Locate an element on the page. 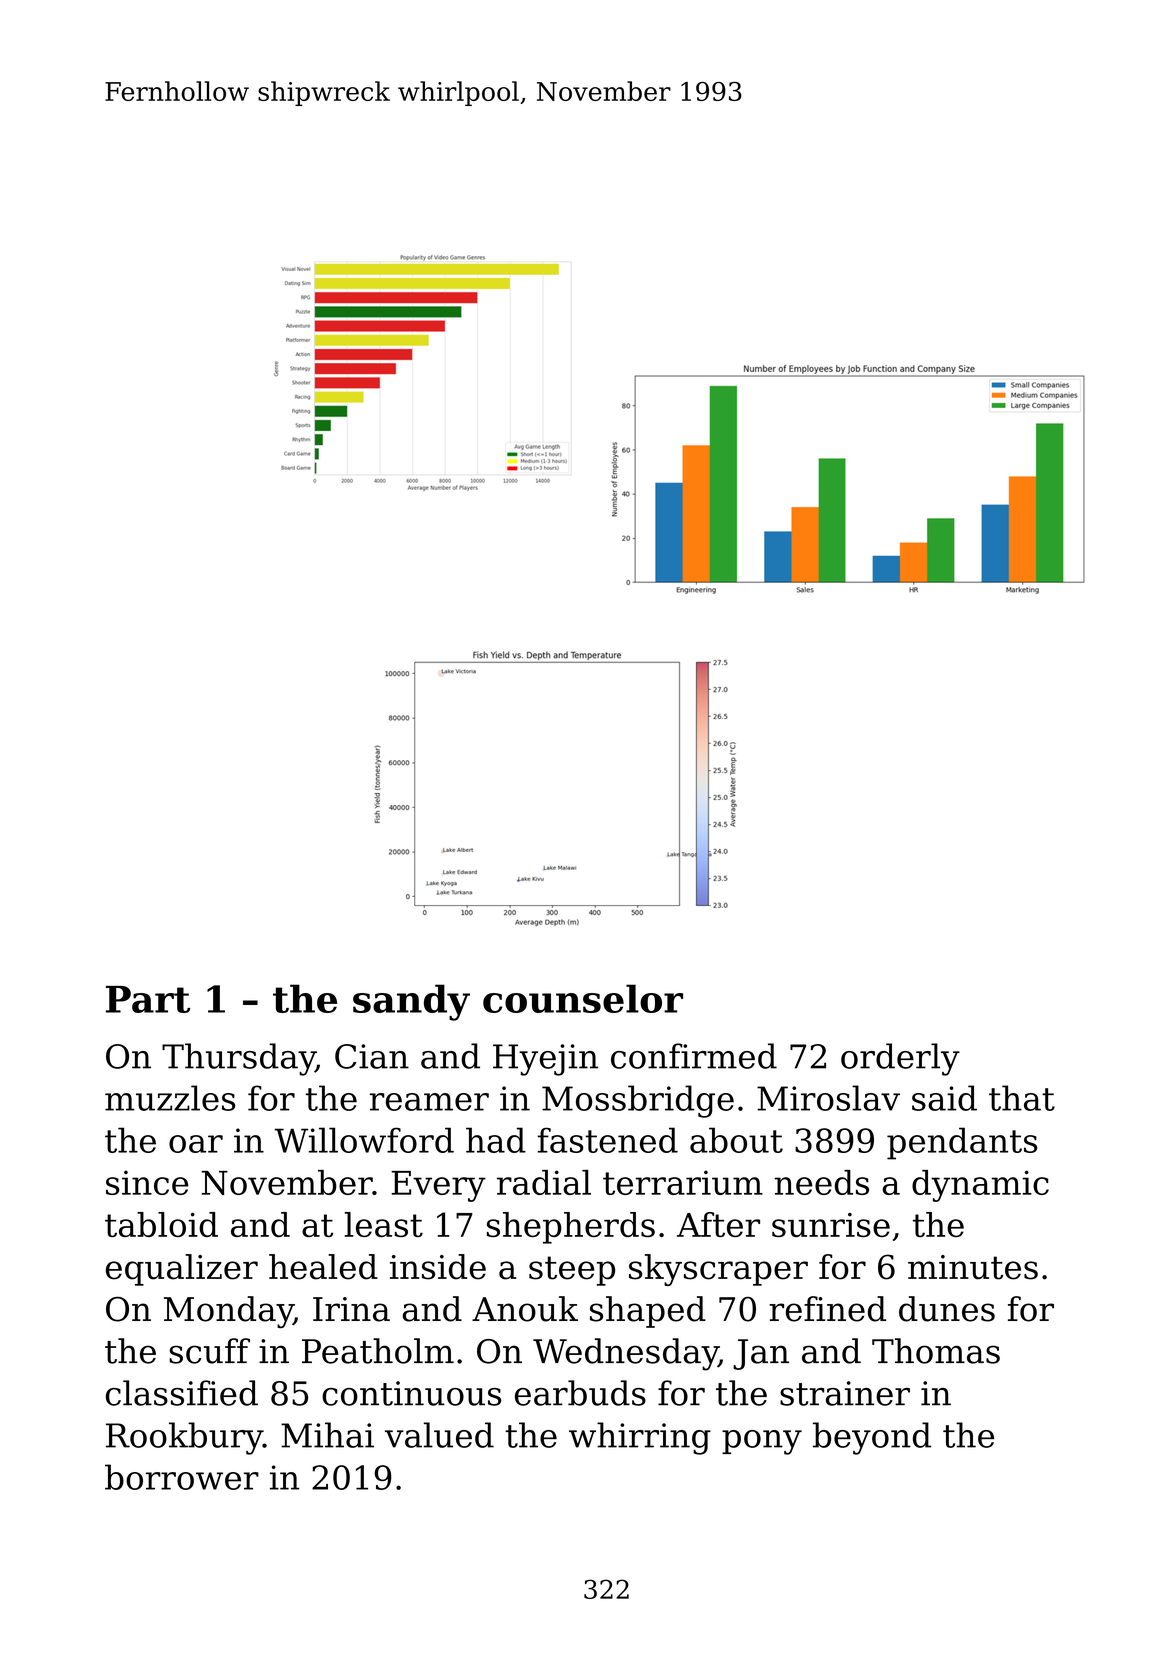 The height and width of the image is (1654, 1165). equalizer is located at coordinates (182, 1270).
